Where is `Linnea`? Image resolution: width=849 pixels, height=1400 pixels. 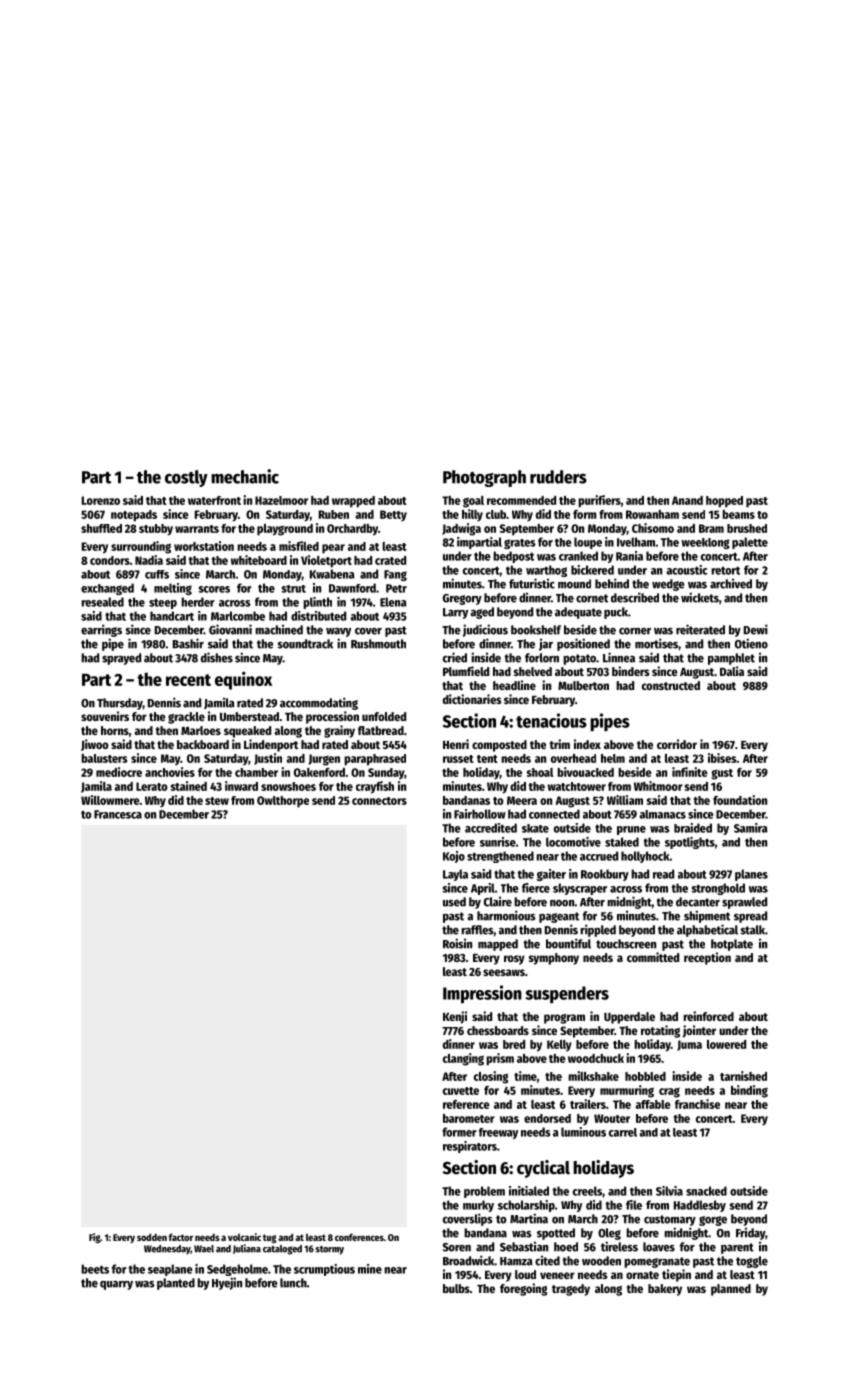 Linnea is located at coordinates (619, 657).
